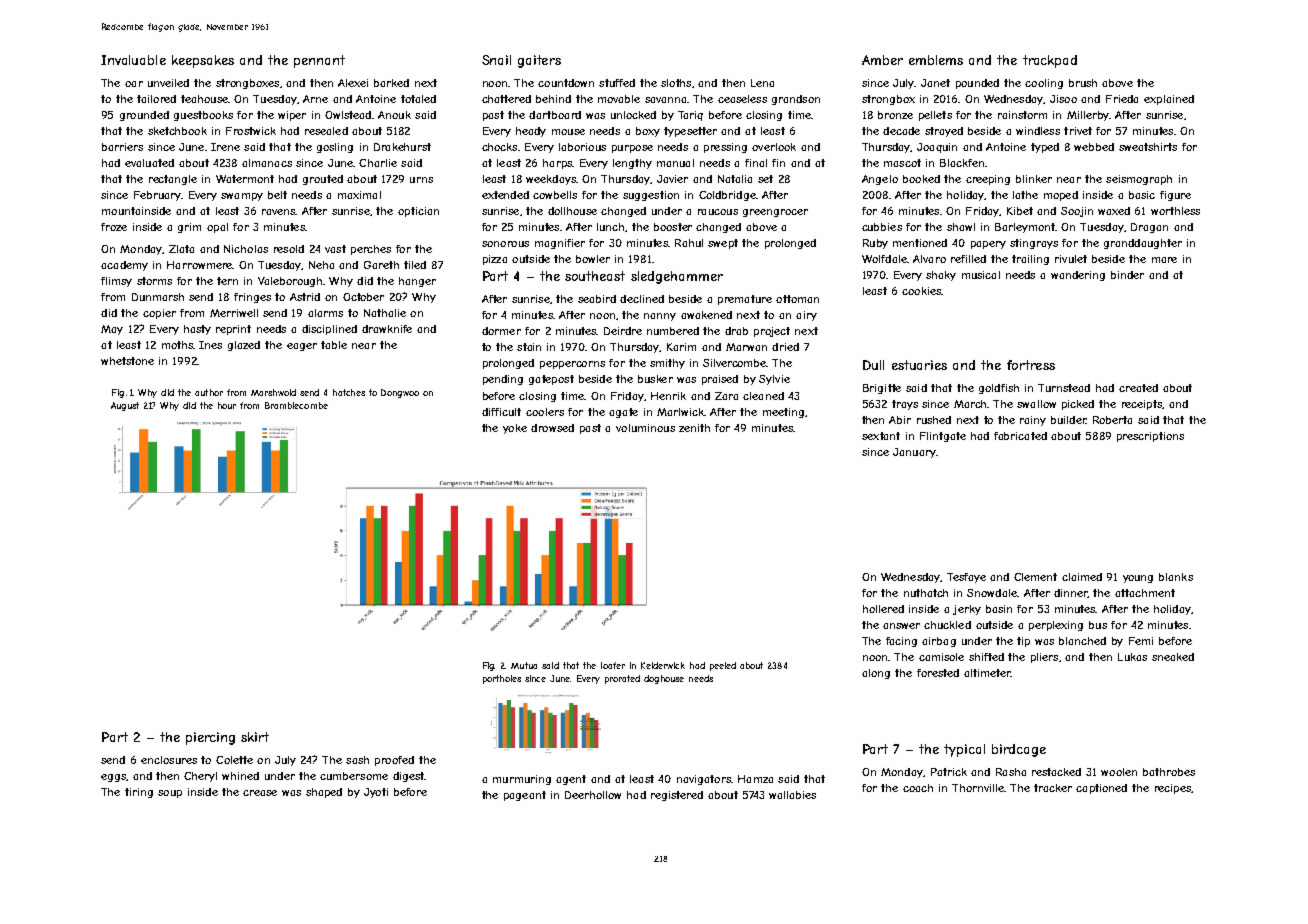 The image size is (1308, 924). I want to click on totaled, so click(418, 99).
